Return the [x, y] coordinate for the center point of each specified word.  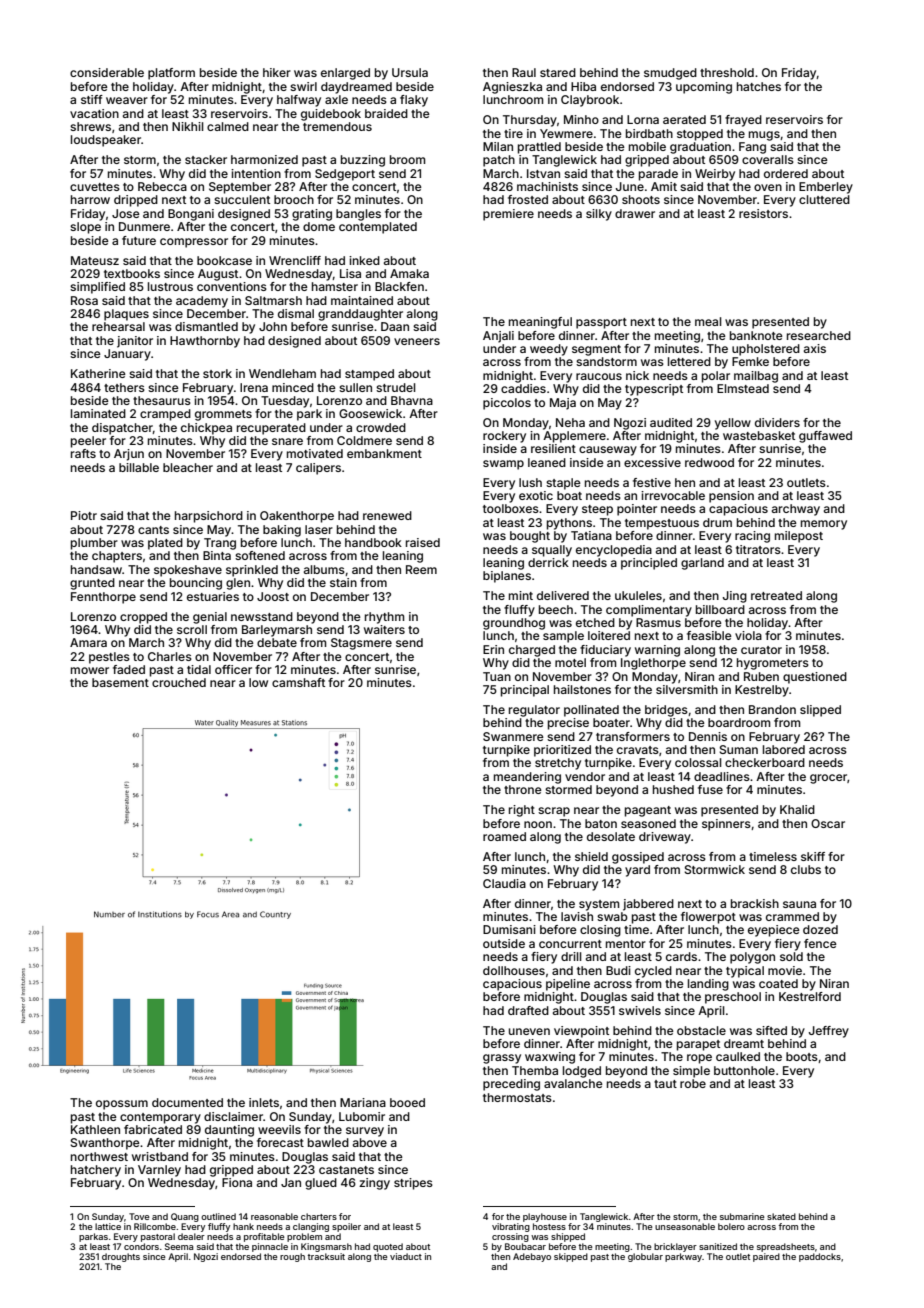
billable [139, 467]
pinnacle [270, 1247]
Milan [498, 146]
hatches [759, 86]
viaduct [406, 1256]
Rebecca [162, 186]
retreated [776, 595]
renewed [387, 515]
